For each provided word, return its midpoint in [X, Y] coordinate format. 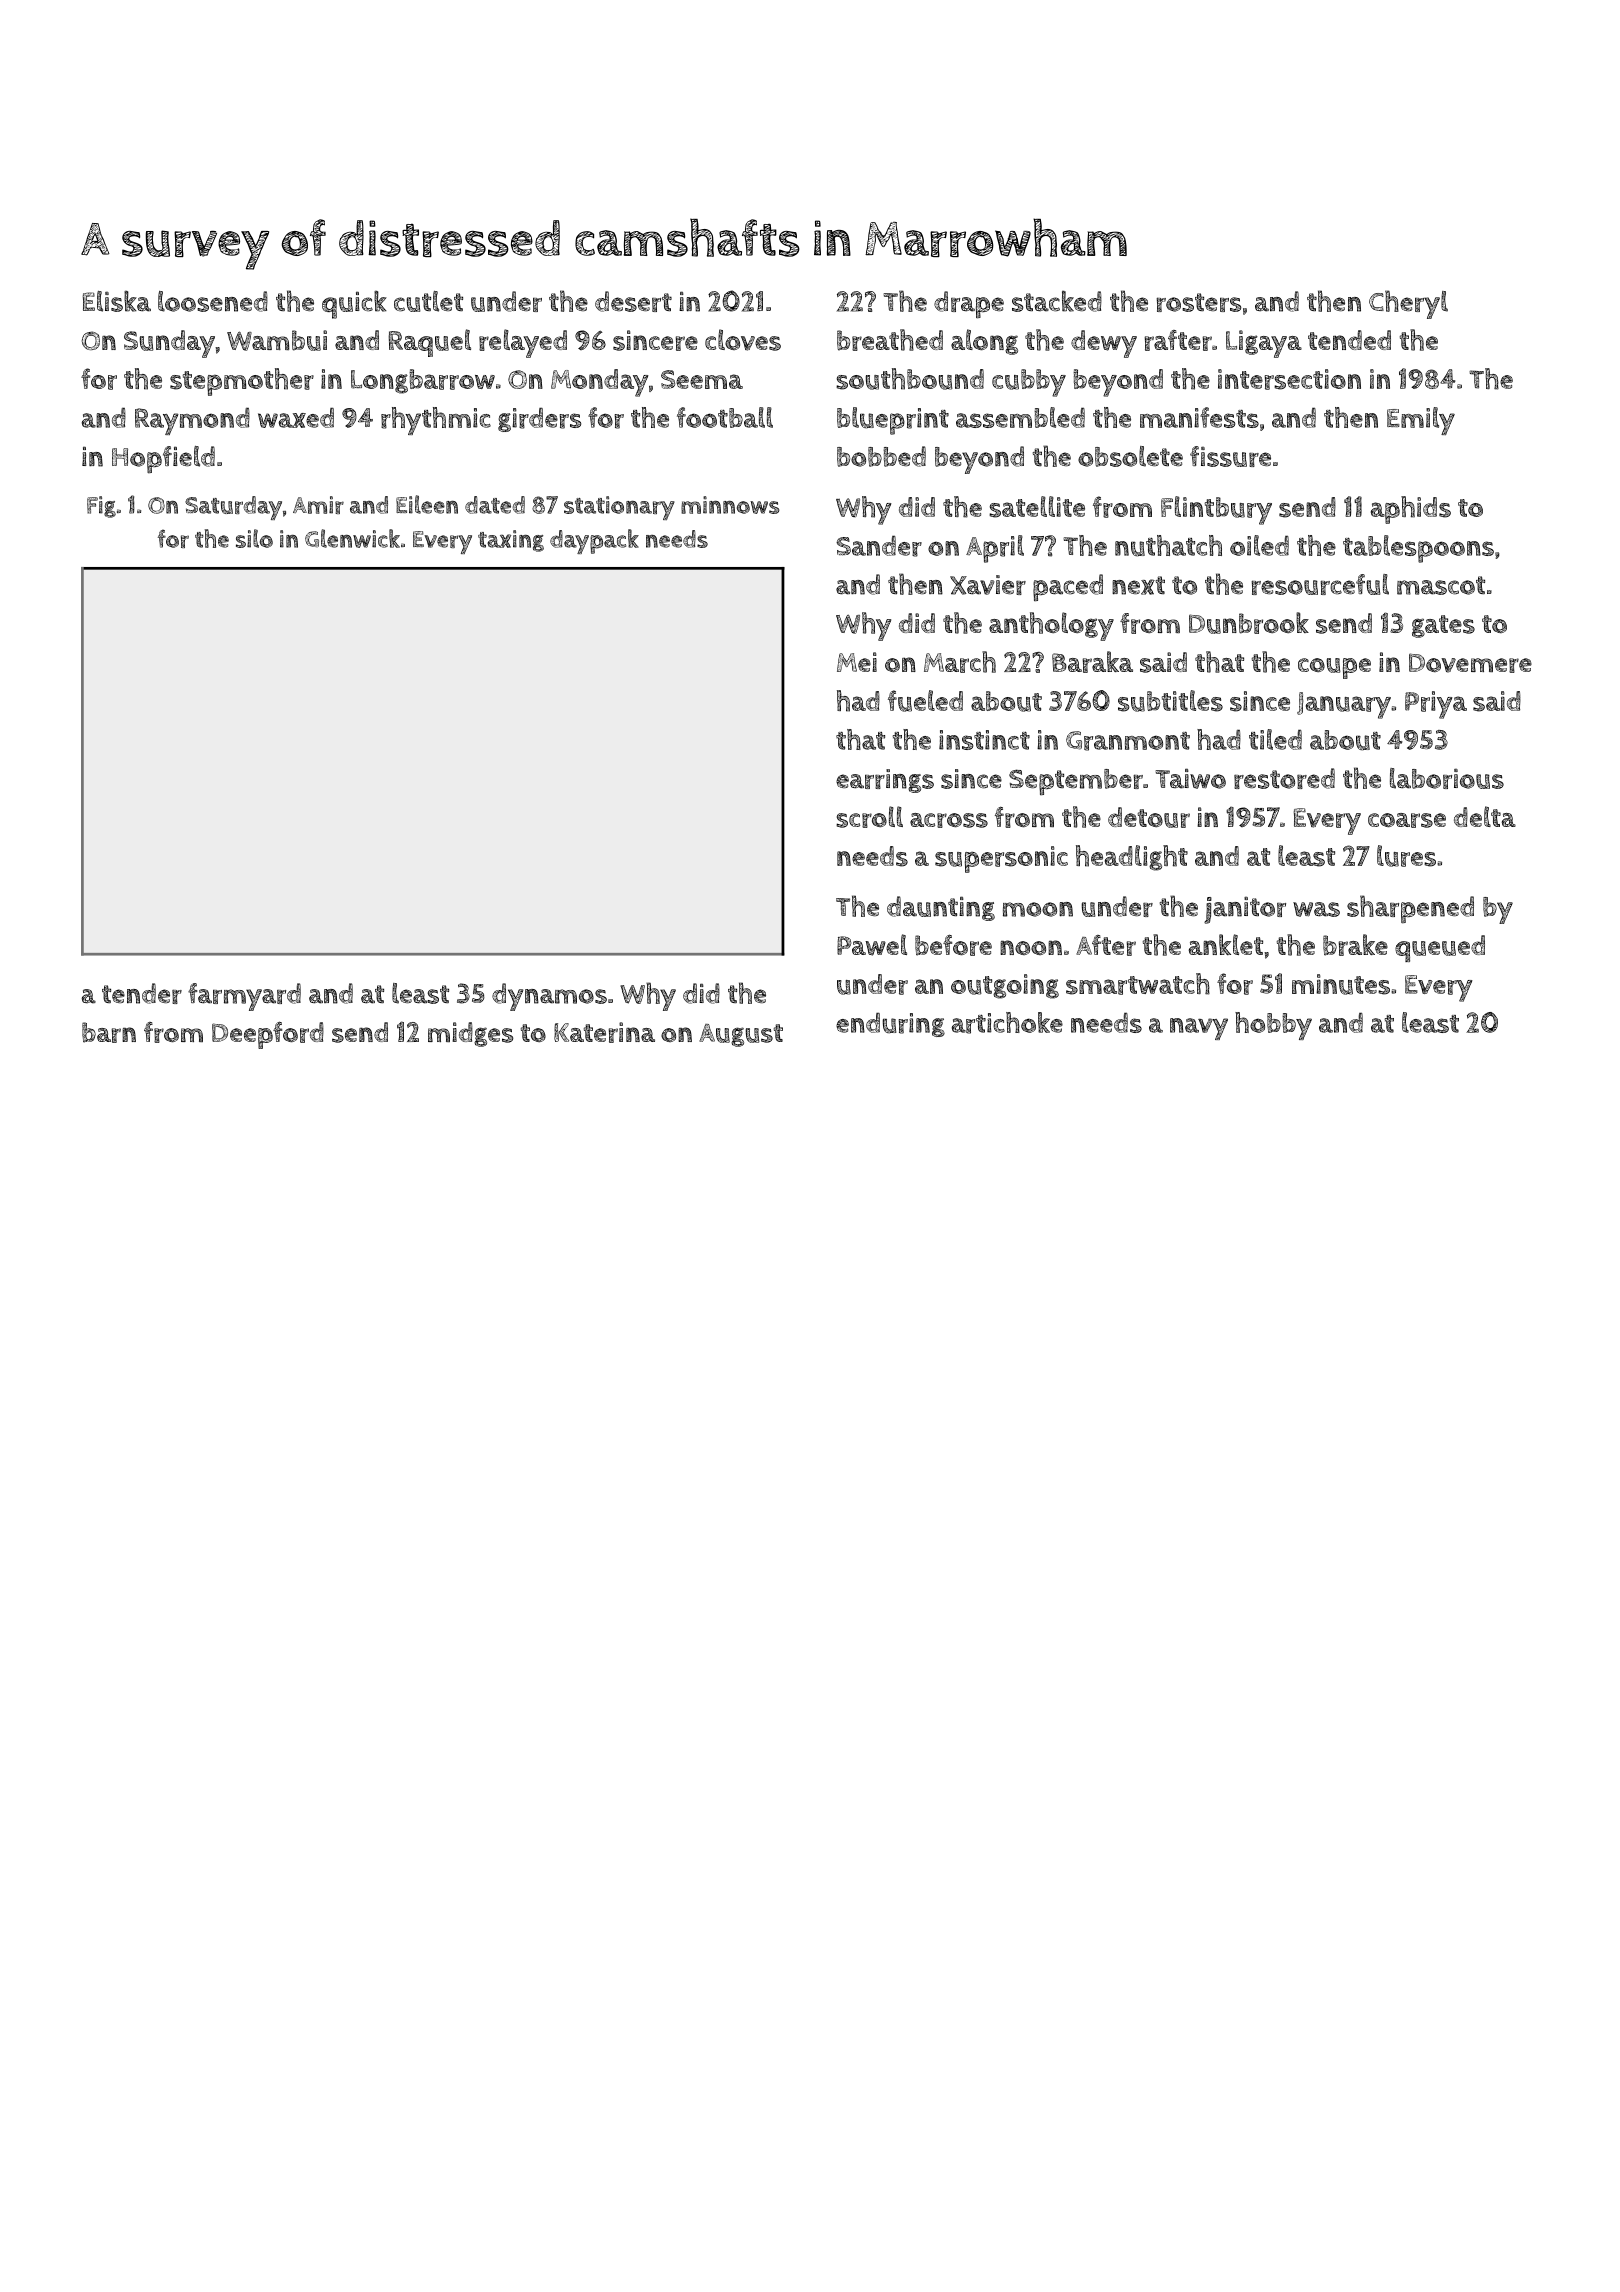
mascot [1441, 585]
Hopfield [163, 460]
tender [142, 993]
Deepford [268, 1035]
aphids [1411, 510]
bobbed [881, 456]
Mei [857, 662]
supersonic [1001, 859]
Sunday [169, 344]
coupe [1334, 668]
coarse [1407, 820]
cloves [743, 340]
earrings [885, 781]
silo [254, 538]
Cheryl [1408, 304]
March [960, 662]
